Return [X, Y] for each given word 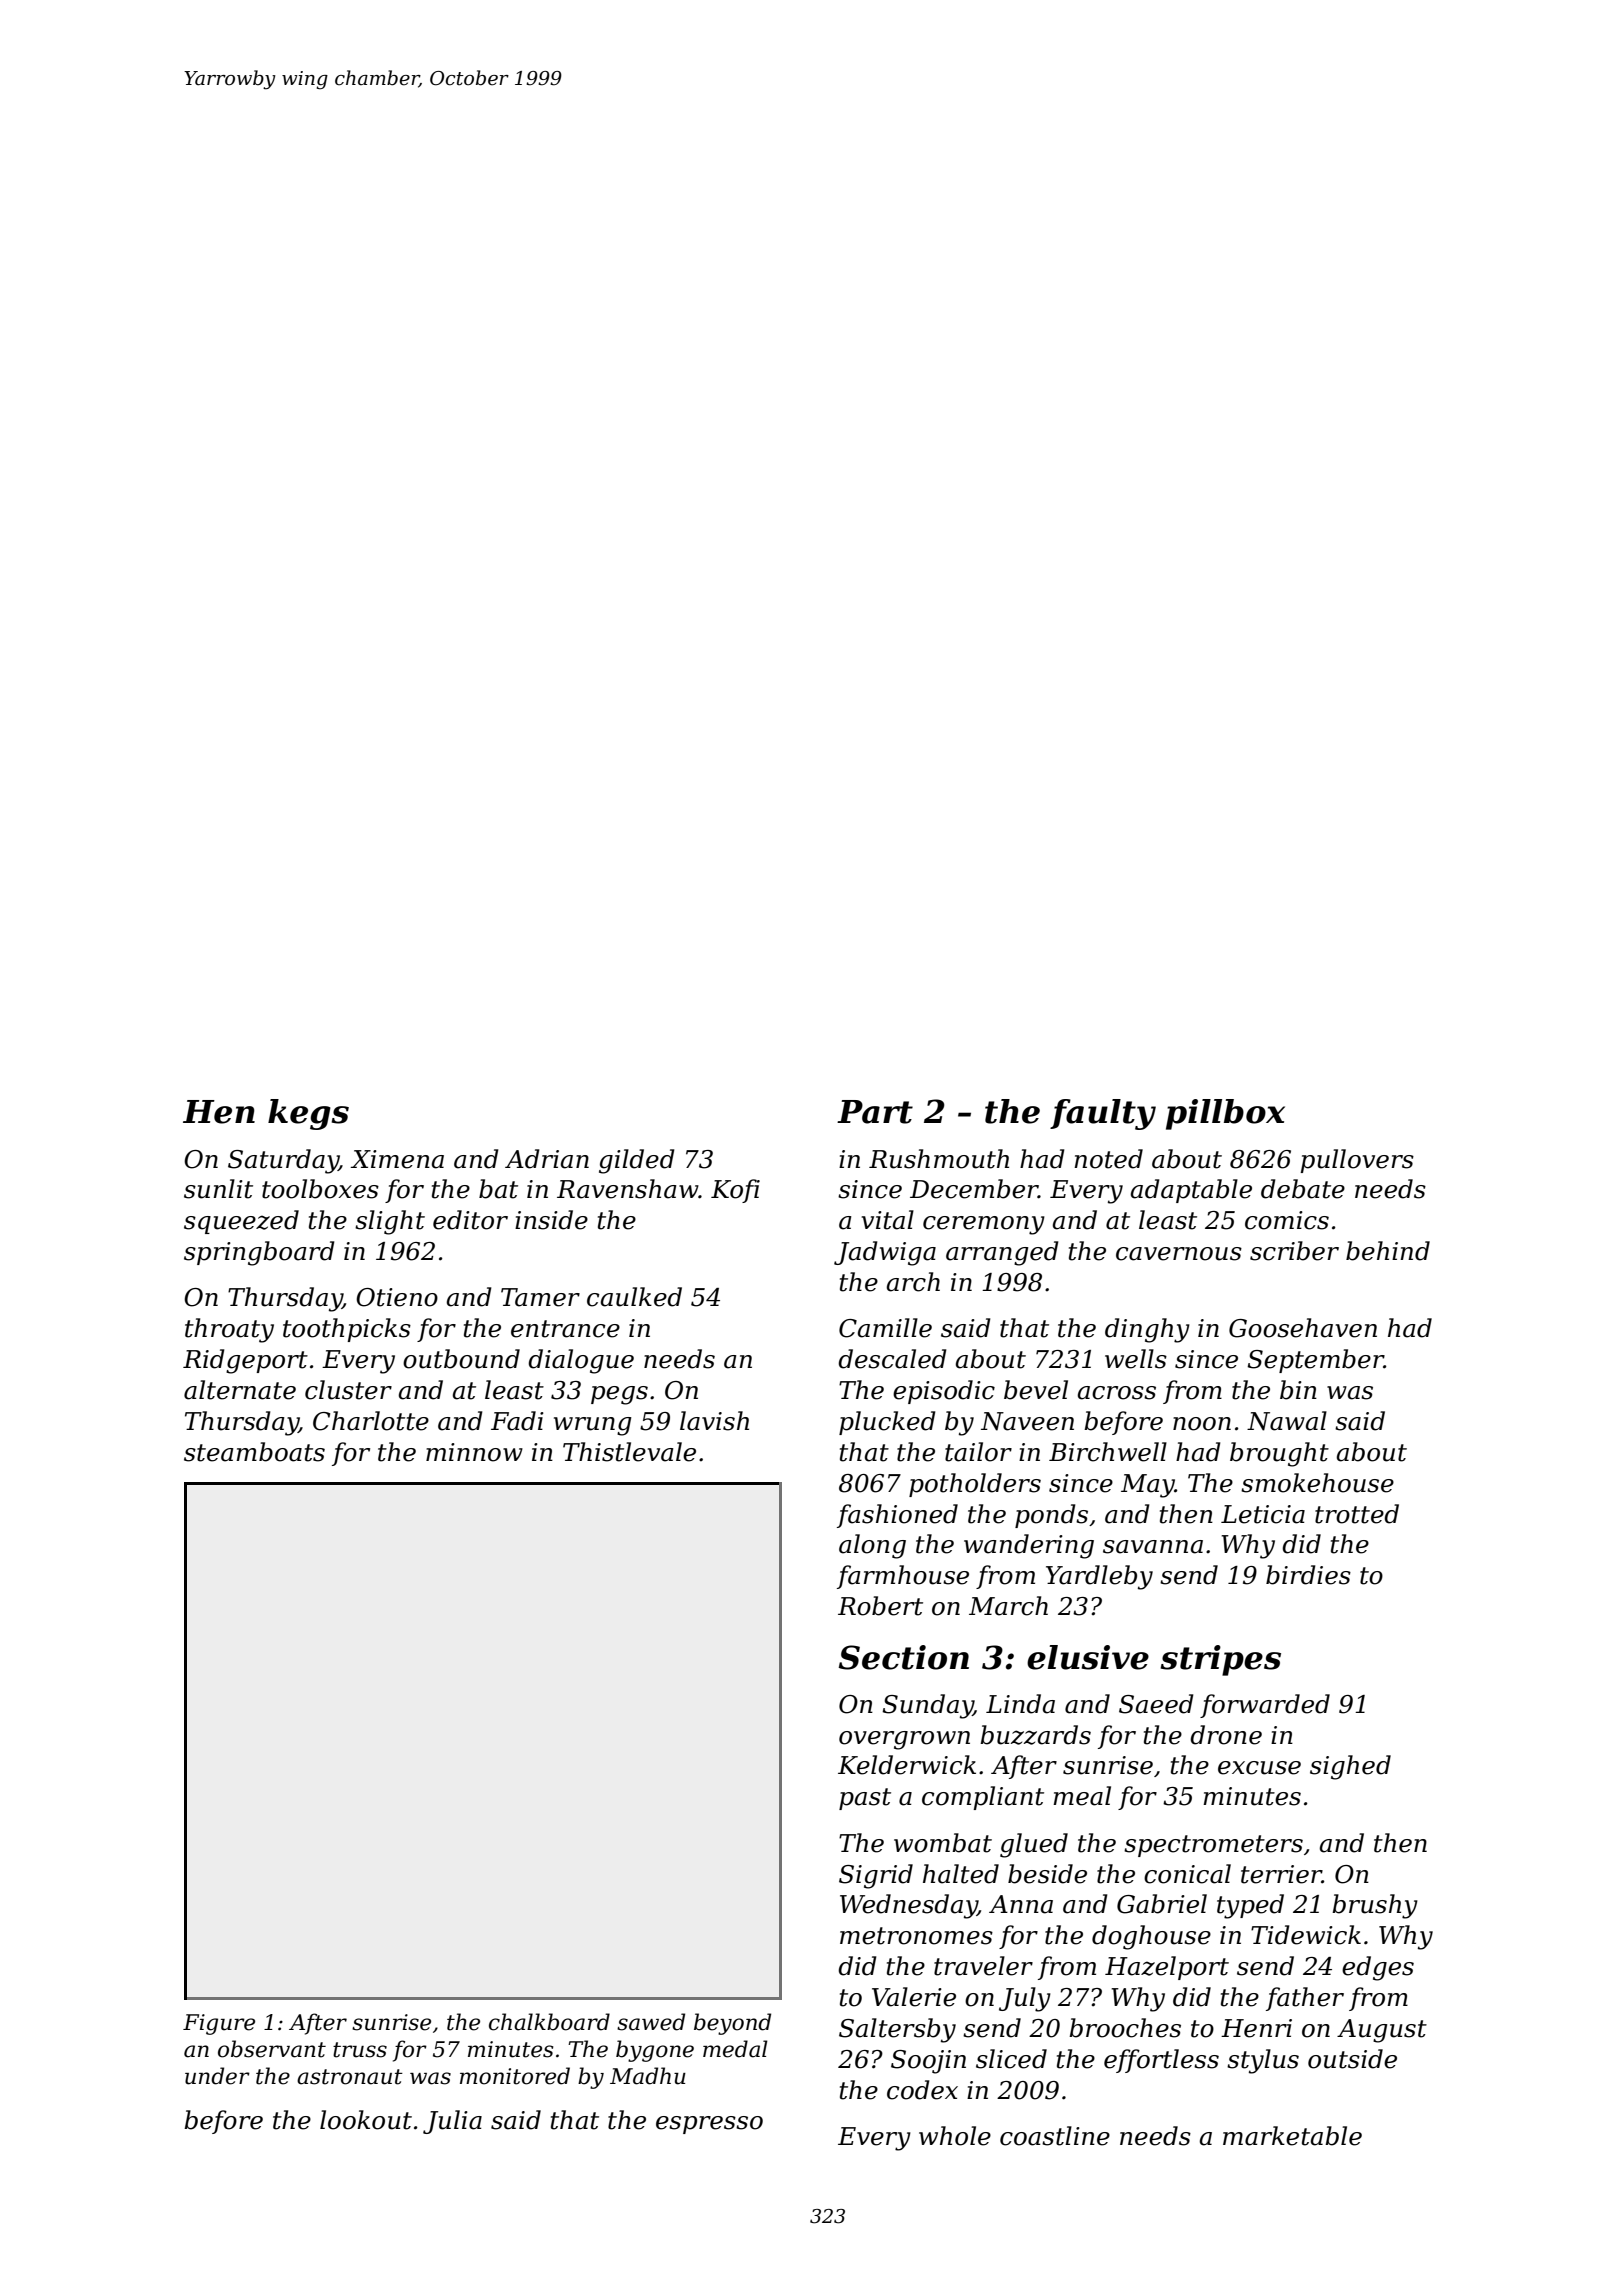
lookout [366, 2120]
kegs [308, 1114]
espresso [709, 2125]
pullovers [1357, 1161]
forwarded [1265, 1706]
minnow [474, 1452]
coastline [1055, 2136]
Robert [880, 1606]
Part [875, 1112]
